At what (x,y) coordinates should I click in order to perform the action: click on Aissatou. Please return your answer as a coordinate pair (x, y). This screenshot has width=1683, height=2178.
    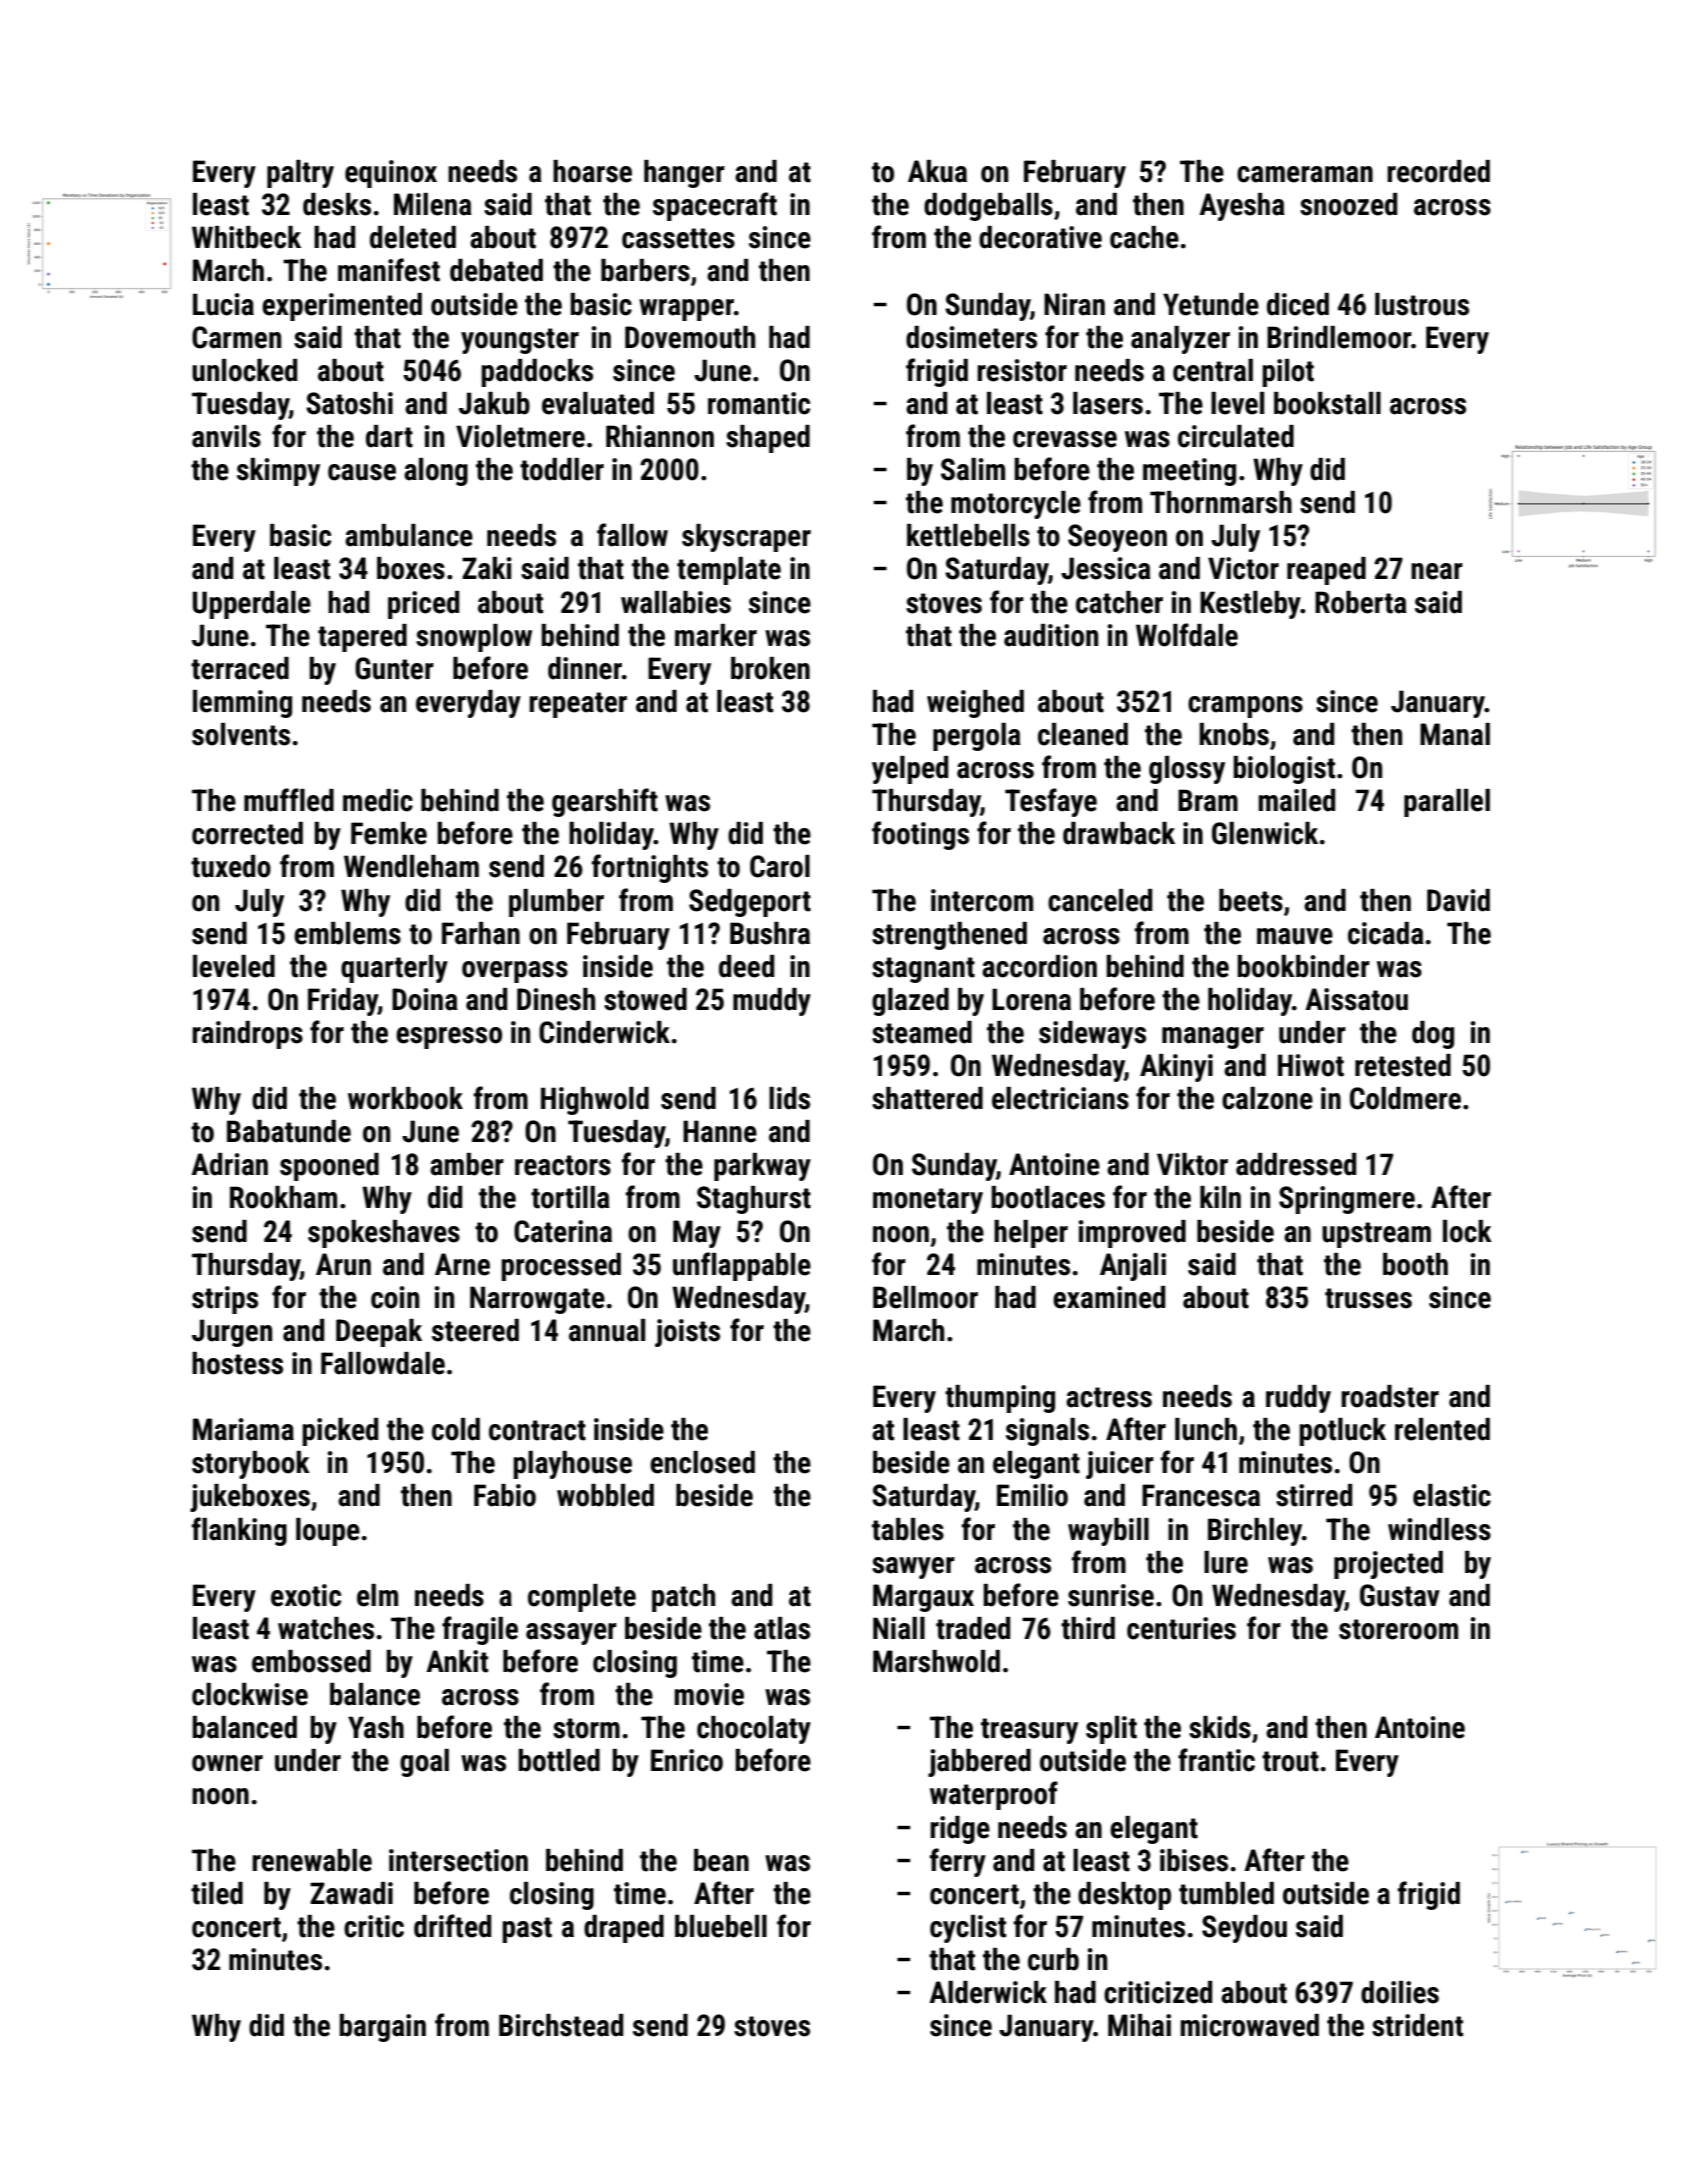
    Looking at the image, I should click on (1356, 999).
